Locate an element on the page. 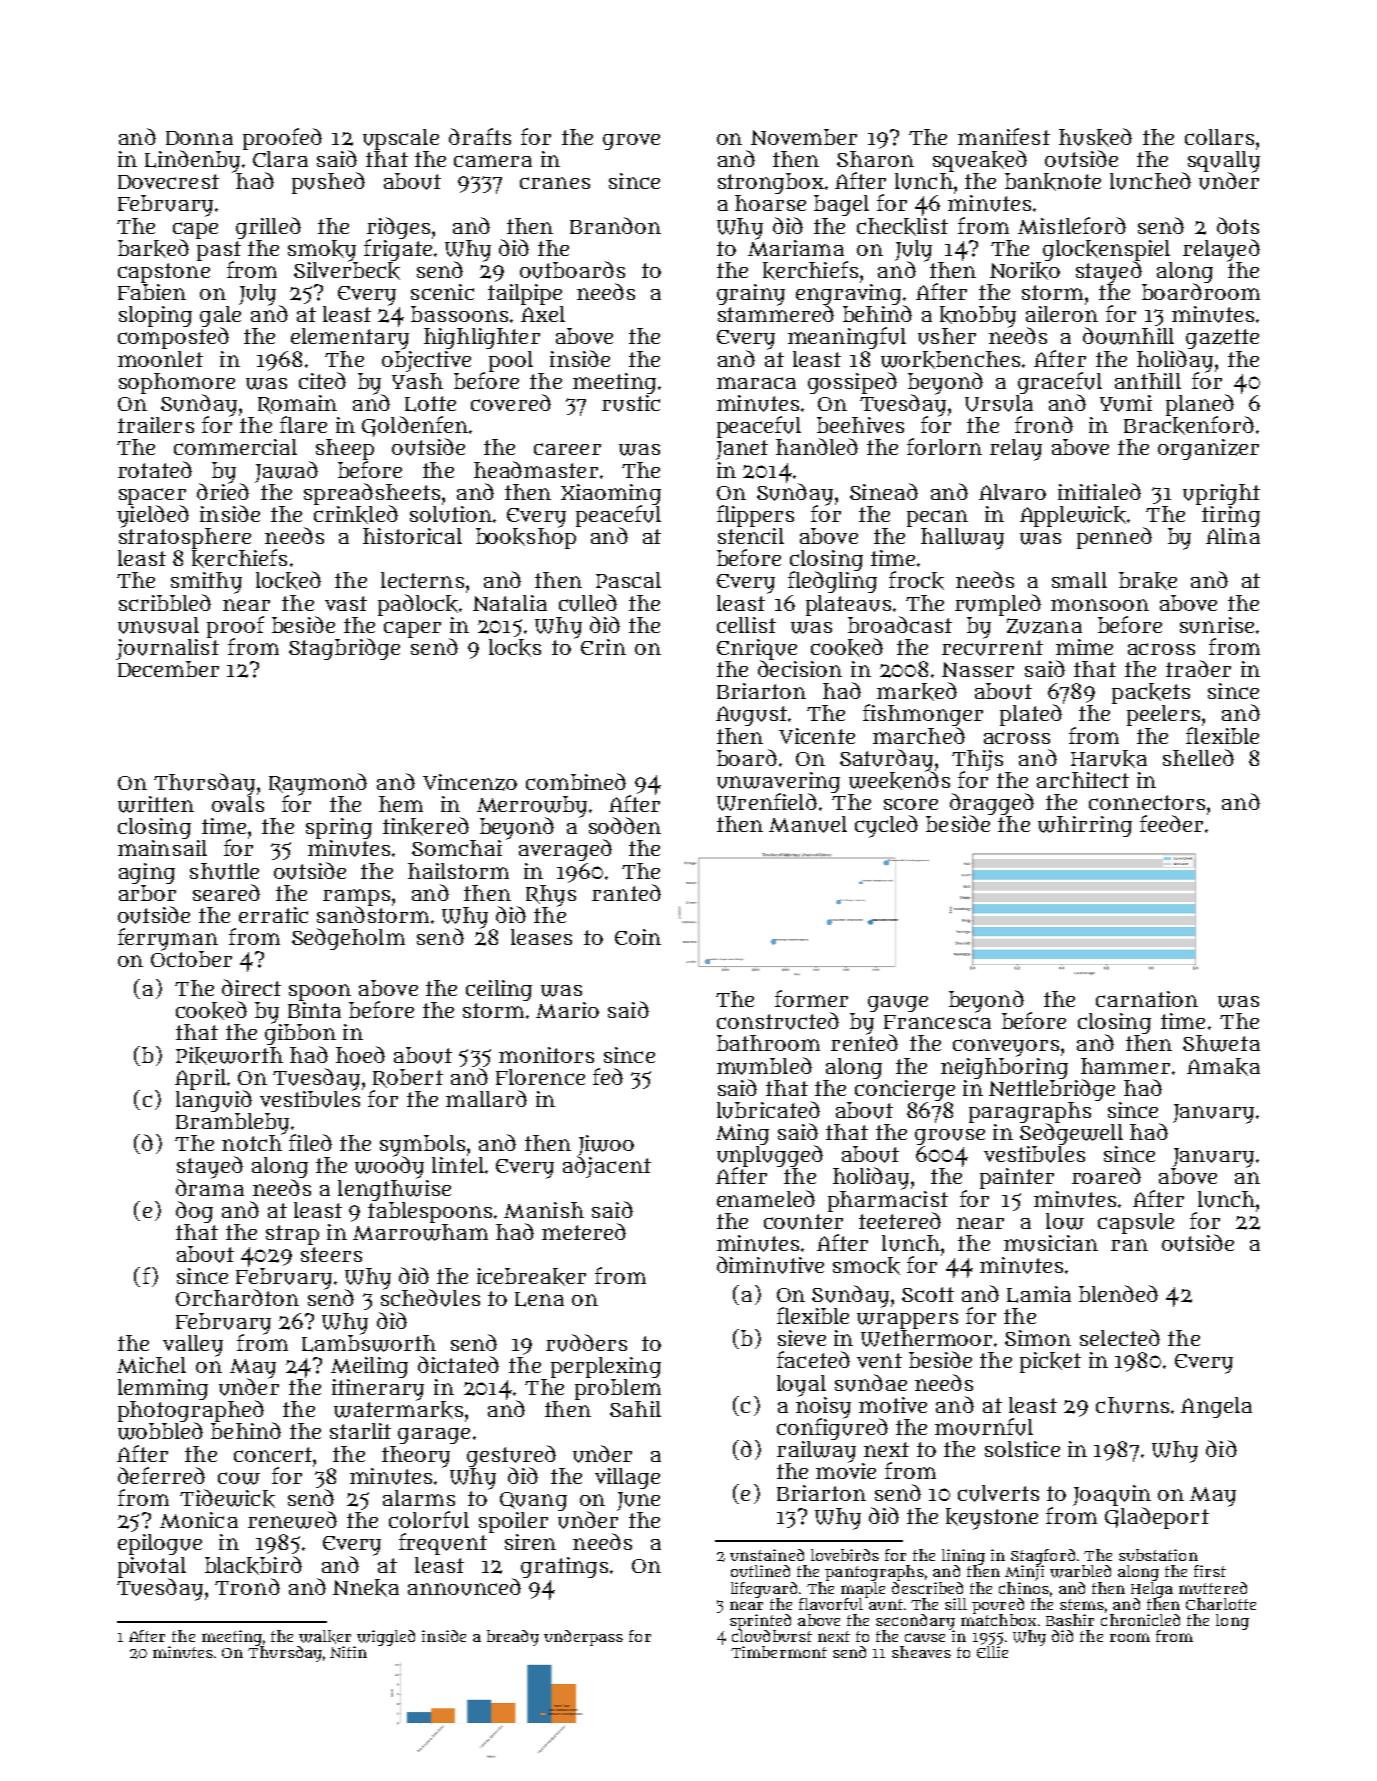 Image resolution: width=1377 pixels, height=1781 pixels. cranes is located at coordinates (555, 183).
